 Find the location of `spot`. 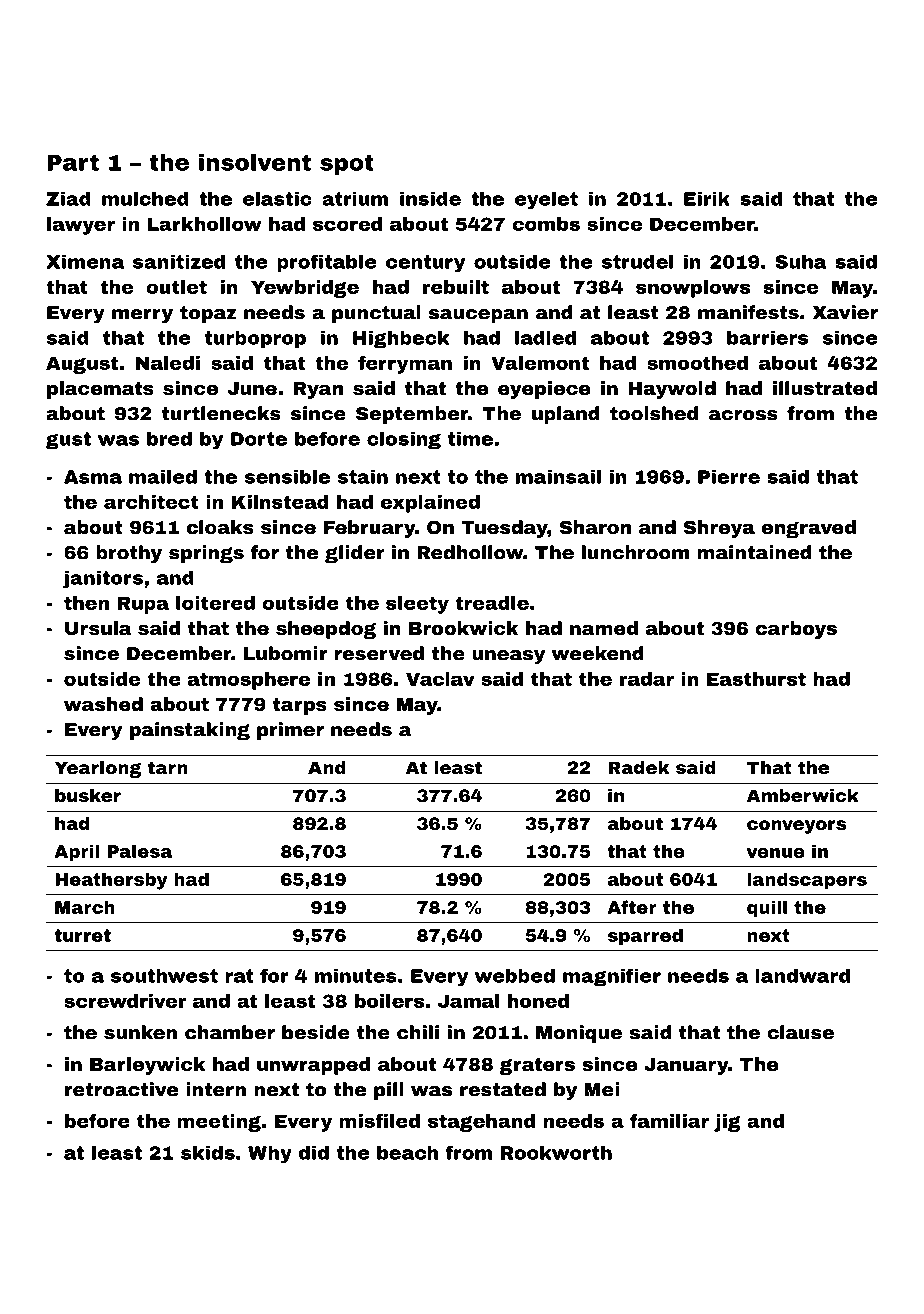

spot is located at coordinates (347, 164).
